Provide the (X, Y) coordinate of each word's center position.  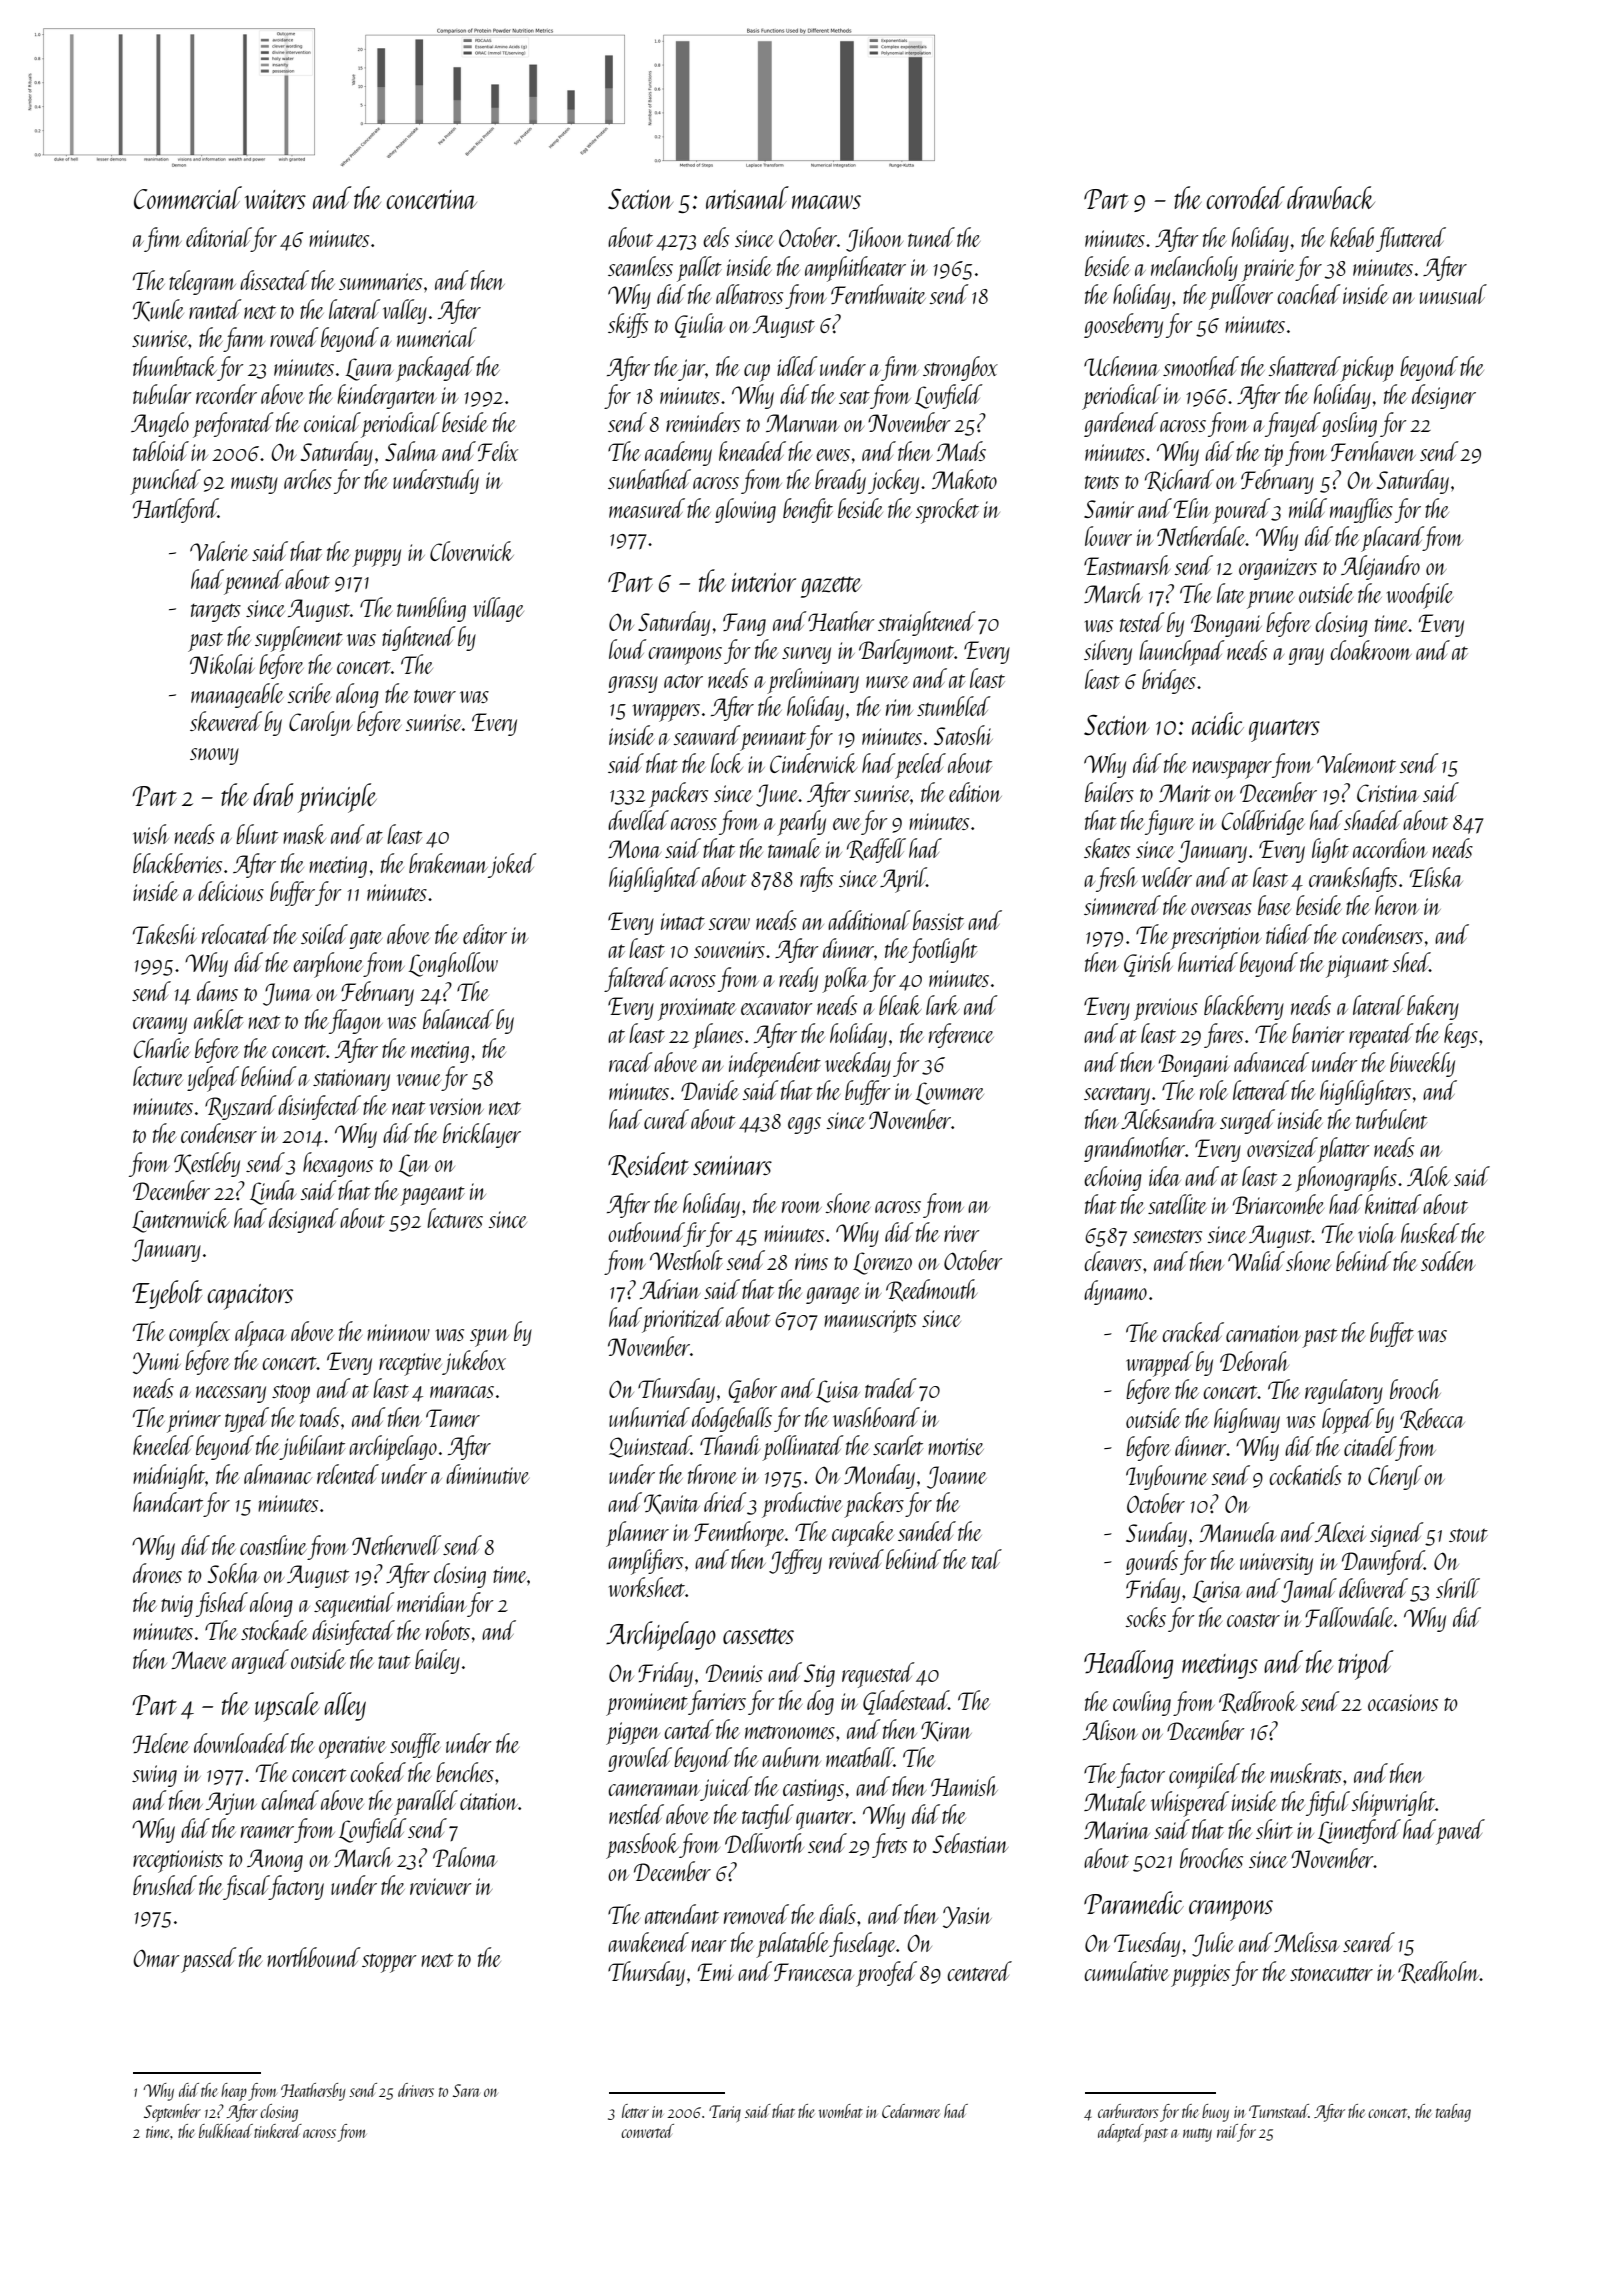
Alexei (1340, 1532)
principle (337, 798)
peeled (920, 766)
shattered (1304, 366)
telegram (202, 282)
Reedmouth (931, 1290)
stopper (389, 1963)
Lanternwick (180, 1220)
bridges (1169, 681)
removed (756, 1914)
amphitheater (855, 269)
